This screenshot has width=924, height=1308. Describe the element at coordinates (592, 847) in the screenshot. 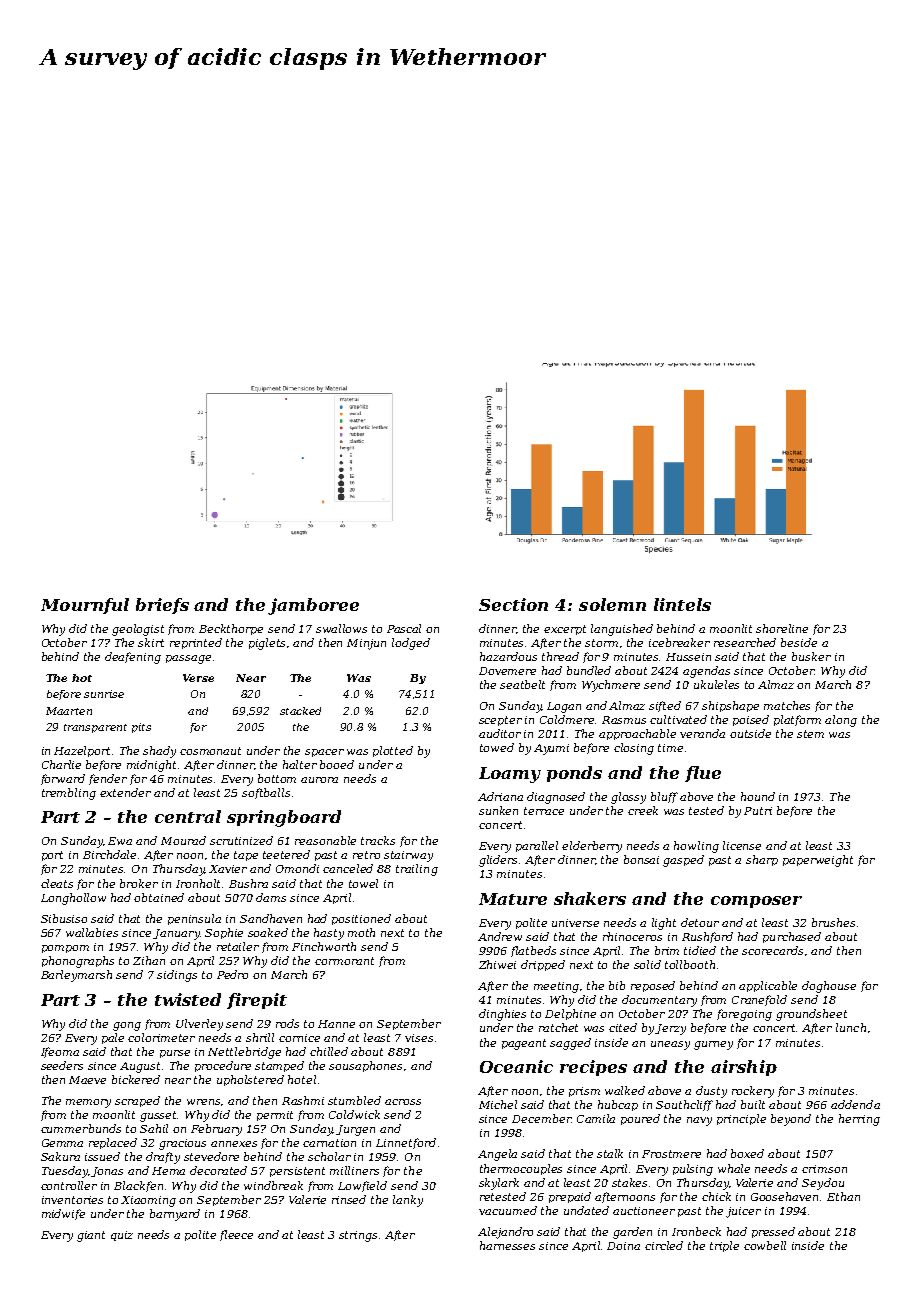

I see `elderberry` at that location.
